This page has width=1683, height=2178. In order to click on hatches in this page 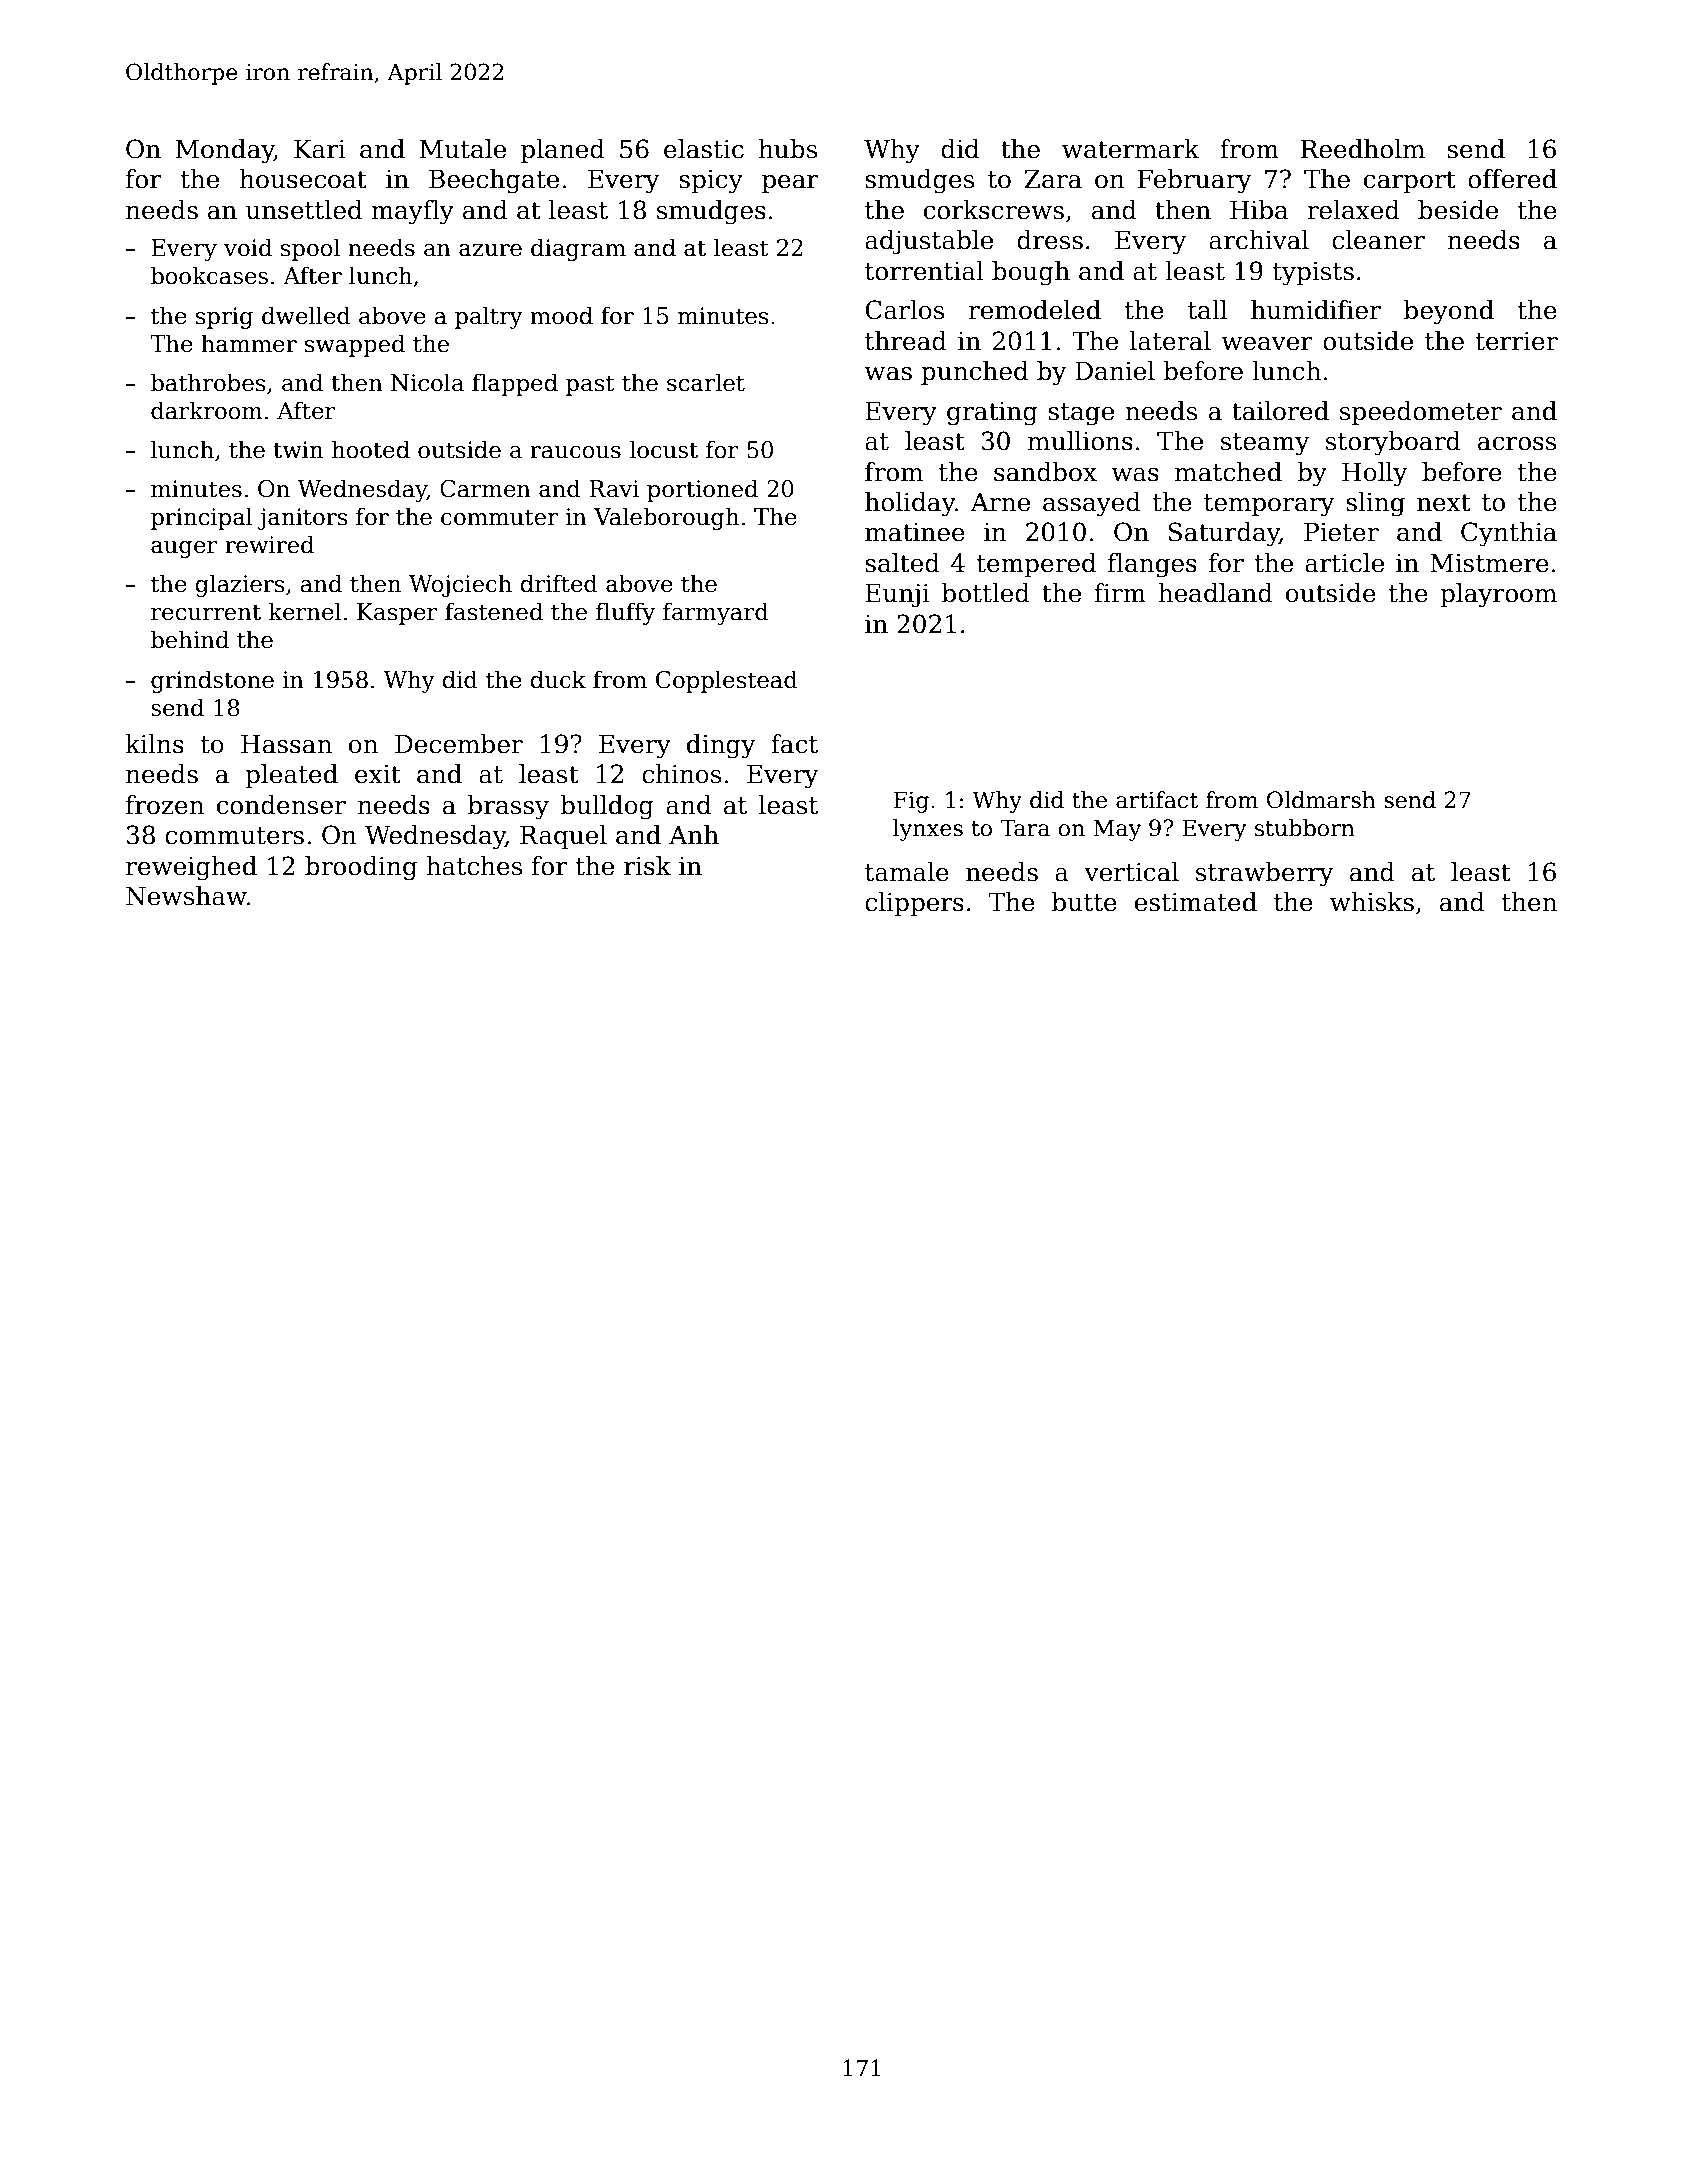, I will do `click(474, 866)`.
